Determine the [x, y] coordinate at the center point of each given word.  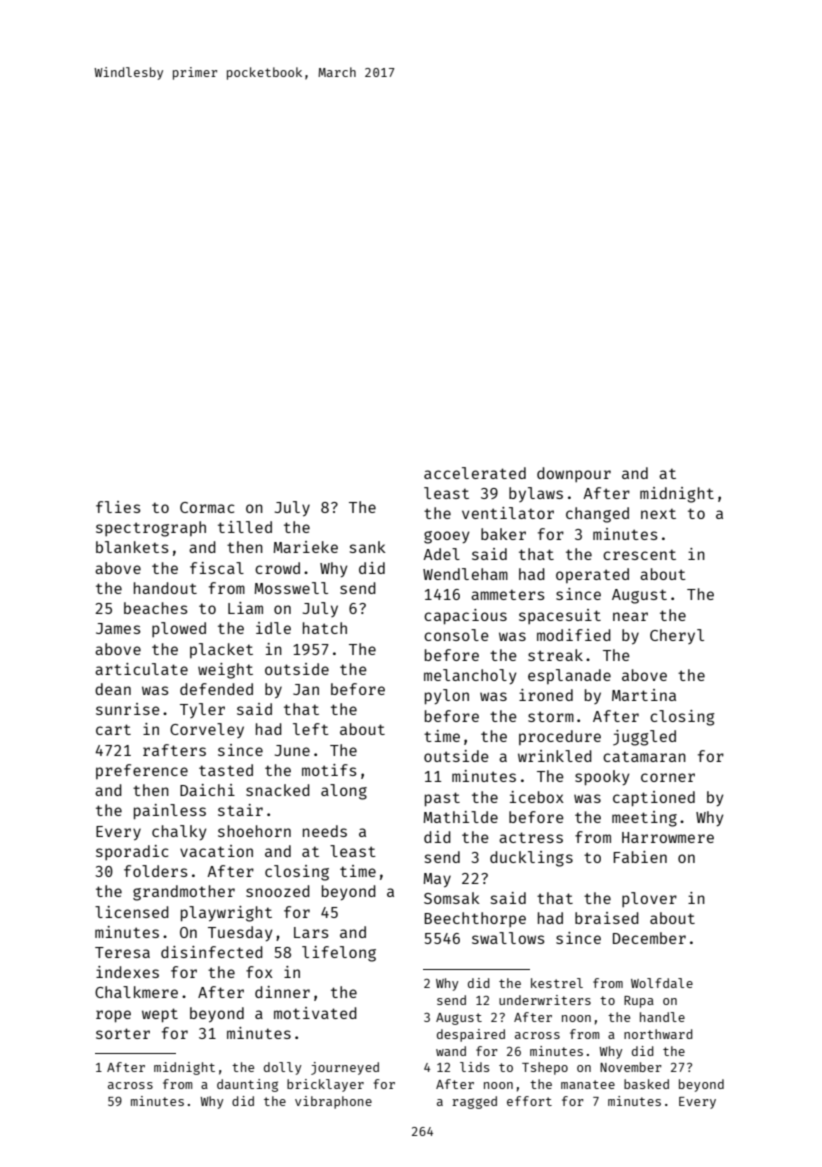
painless [170, 811]
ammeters [508, 594]
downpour [574, 474]
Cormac [207, 507]
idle [273, 628]
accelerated [475, 473]
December [649, 938]
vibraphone [333, 1102]
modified [574, 635]
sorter [123, 1033]
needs [325, 831]
